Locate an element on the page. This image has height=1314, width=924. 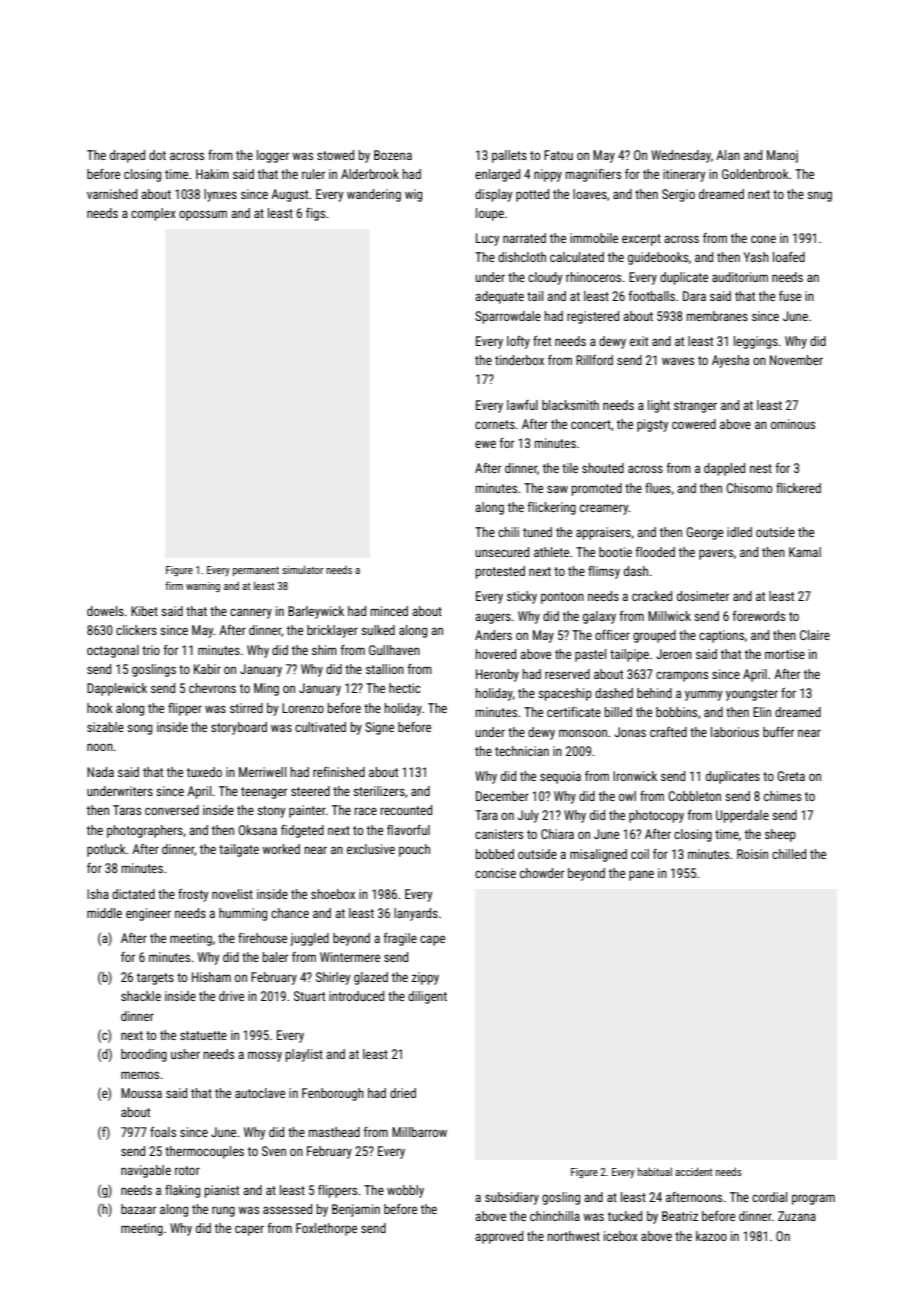
wobbly is located at coordinates (405, 1191).
